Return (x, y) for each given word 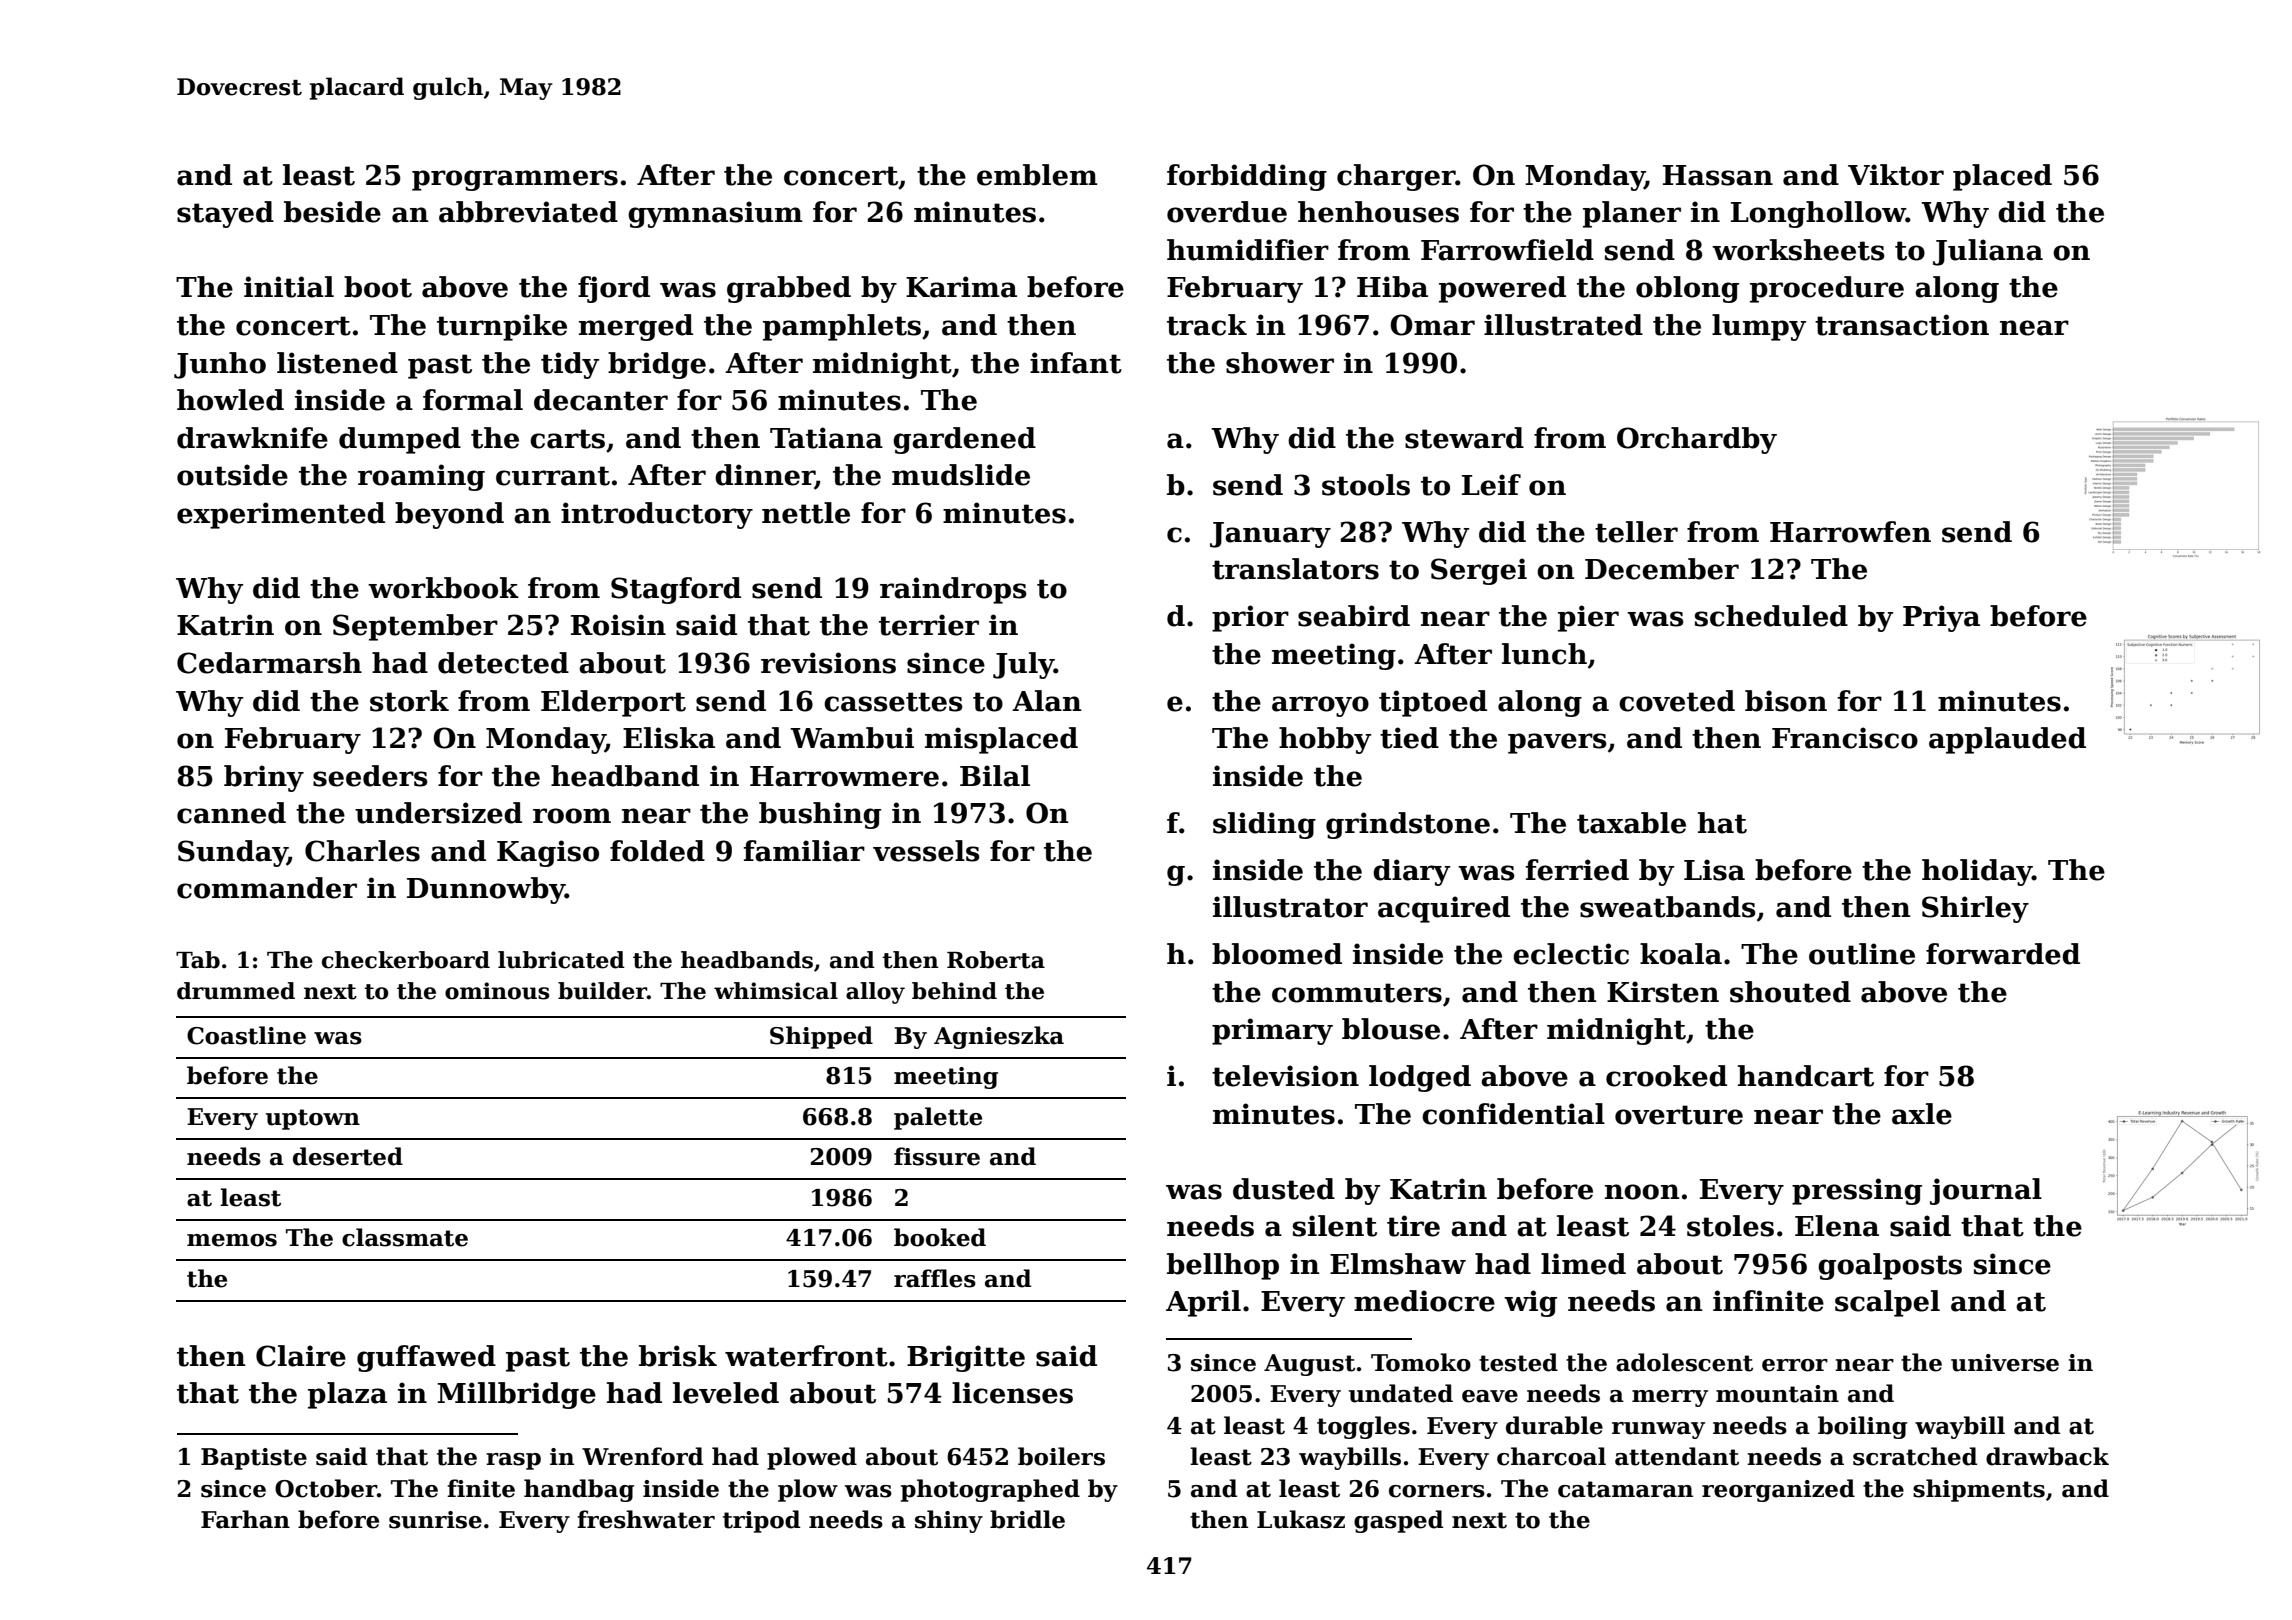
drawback (2047, 1456)
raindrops (953, 590)
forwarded (2003, 954)
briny (264, 778)
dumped (400, 440)
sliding (1264, 825)
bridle (1027, 1519)
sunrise (435, 1520)
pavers (1557, 743)
